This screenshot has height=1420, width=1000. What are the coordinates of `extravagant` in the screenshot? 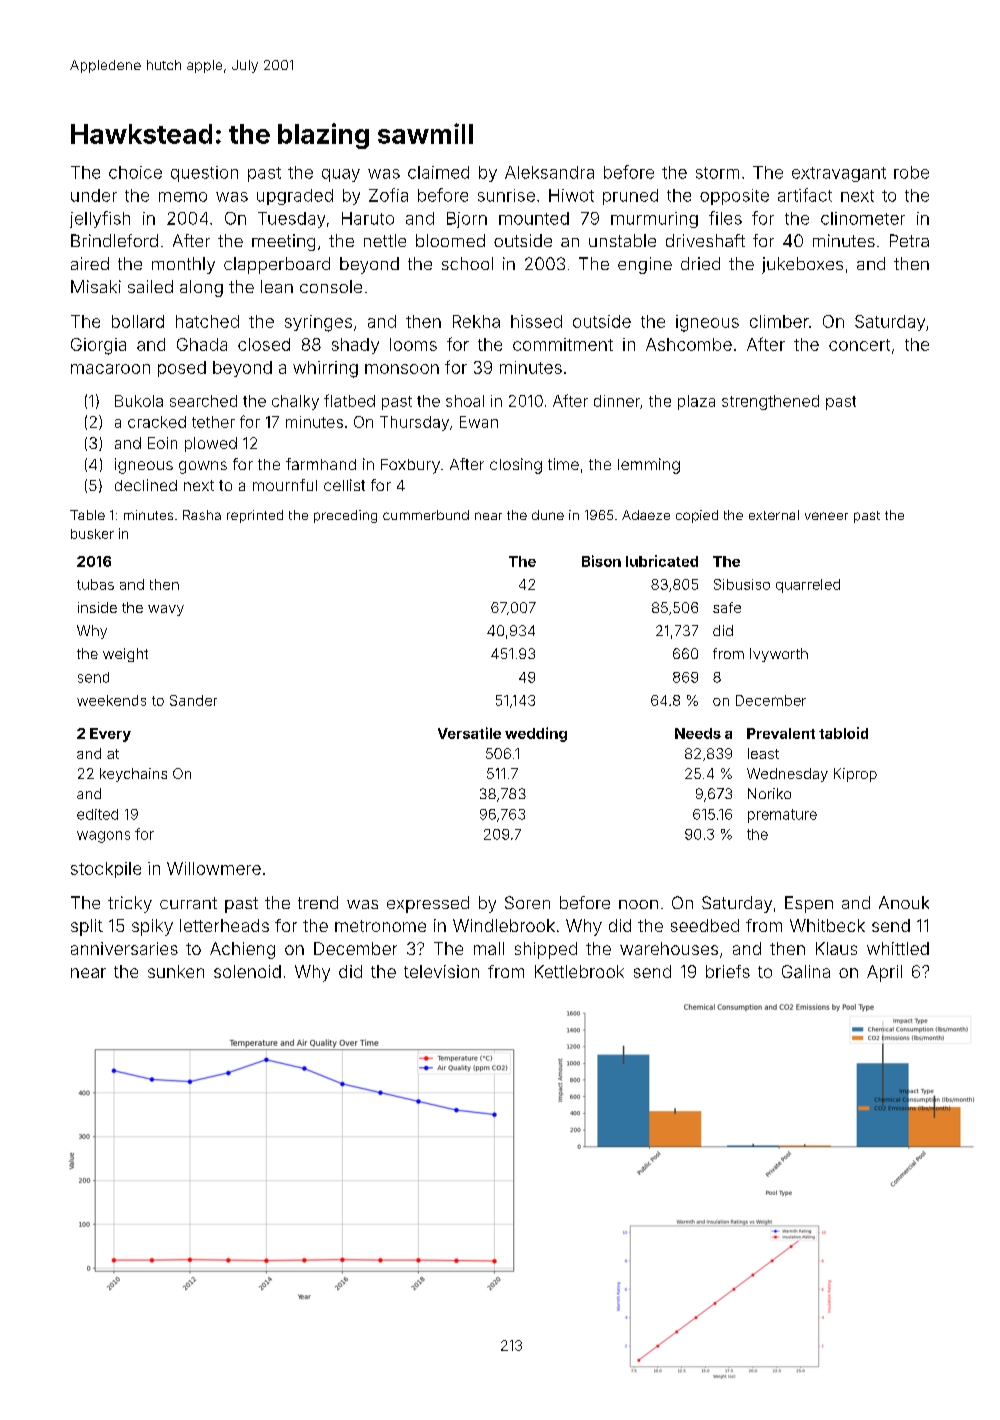 It's located at (839, 174).
